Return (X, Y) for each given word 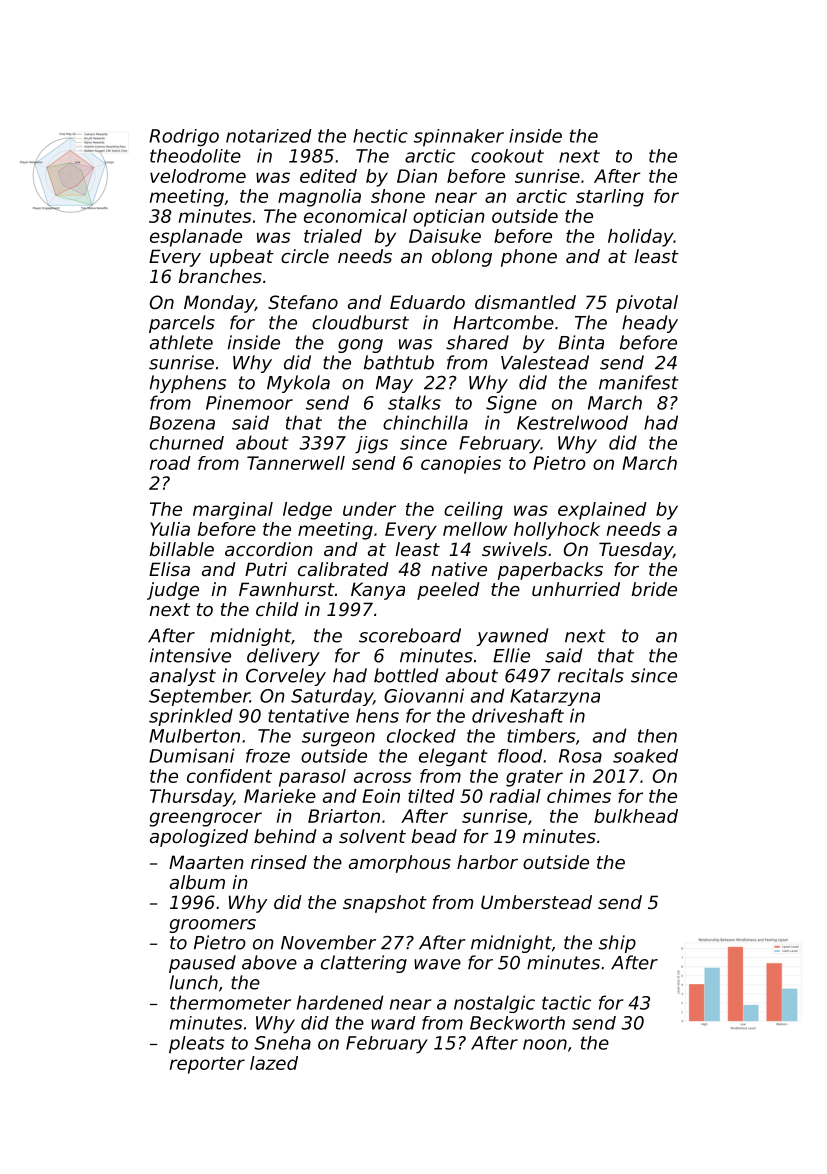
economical (355, 216)
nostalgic (494, 1004)
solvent (372, 836)
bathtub (399, 362)
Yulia (170, 529)
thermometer (230, 1002)
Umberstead (536, 902)
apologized (199, 838)
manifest (639, 382)
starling (610, 198)
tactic (566, 1002)
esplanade (196, 238)
